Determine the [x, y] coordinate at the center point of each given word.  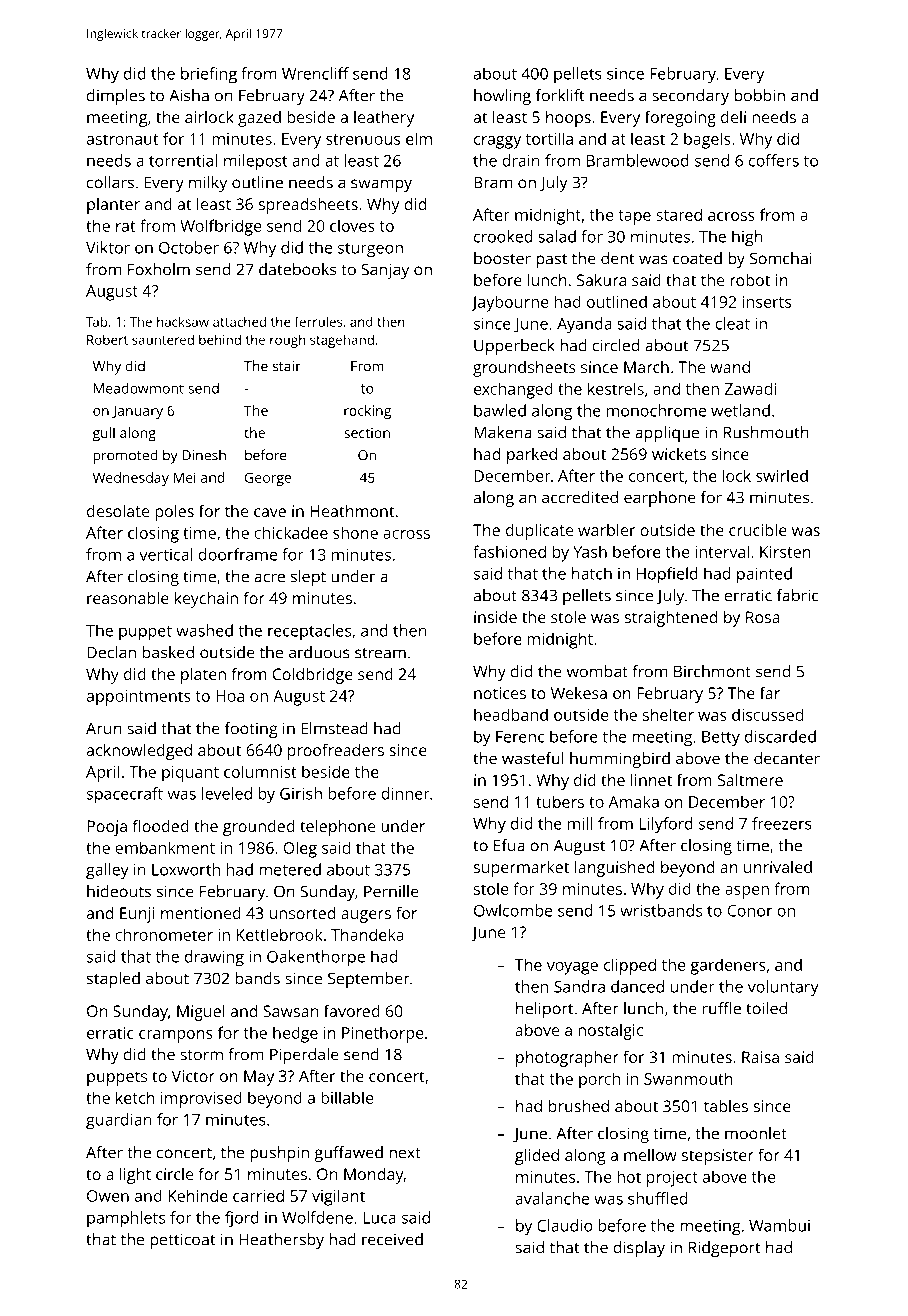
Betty [721, 739]
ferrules [318, 321]
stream [380, 653]
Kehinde [198, 1195]
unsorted [302, 913]
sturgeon [370, 250]
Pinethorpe [382, 1034]
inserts [767, 302]
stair [286, 366]
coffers [774, 160]
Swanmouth [688, 1078]
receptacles [309, 632]
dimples [116, 97]
